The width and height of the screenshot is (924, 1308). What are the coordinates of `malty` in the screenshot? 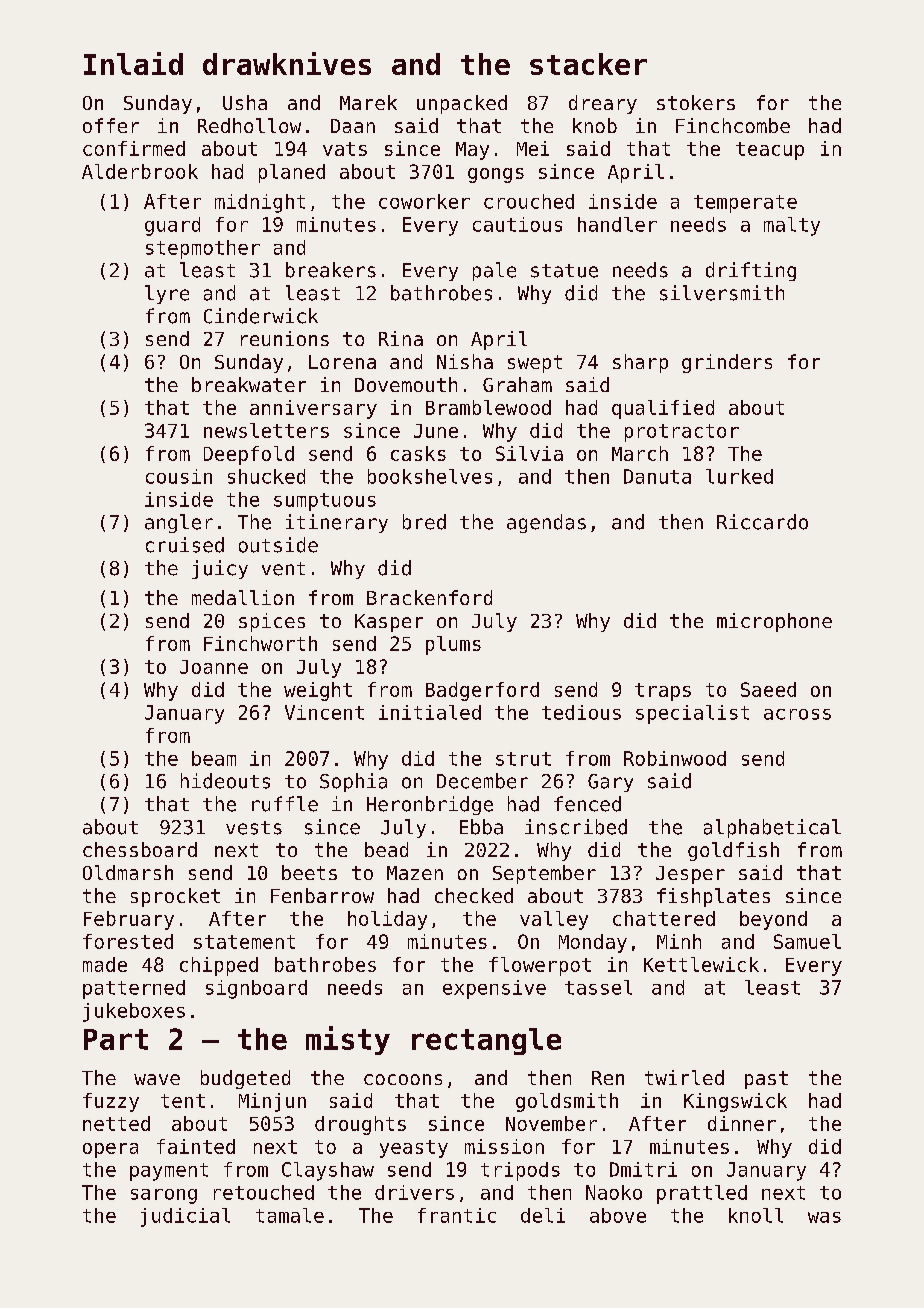 It's located at (792, 226).
